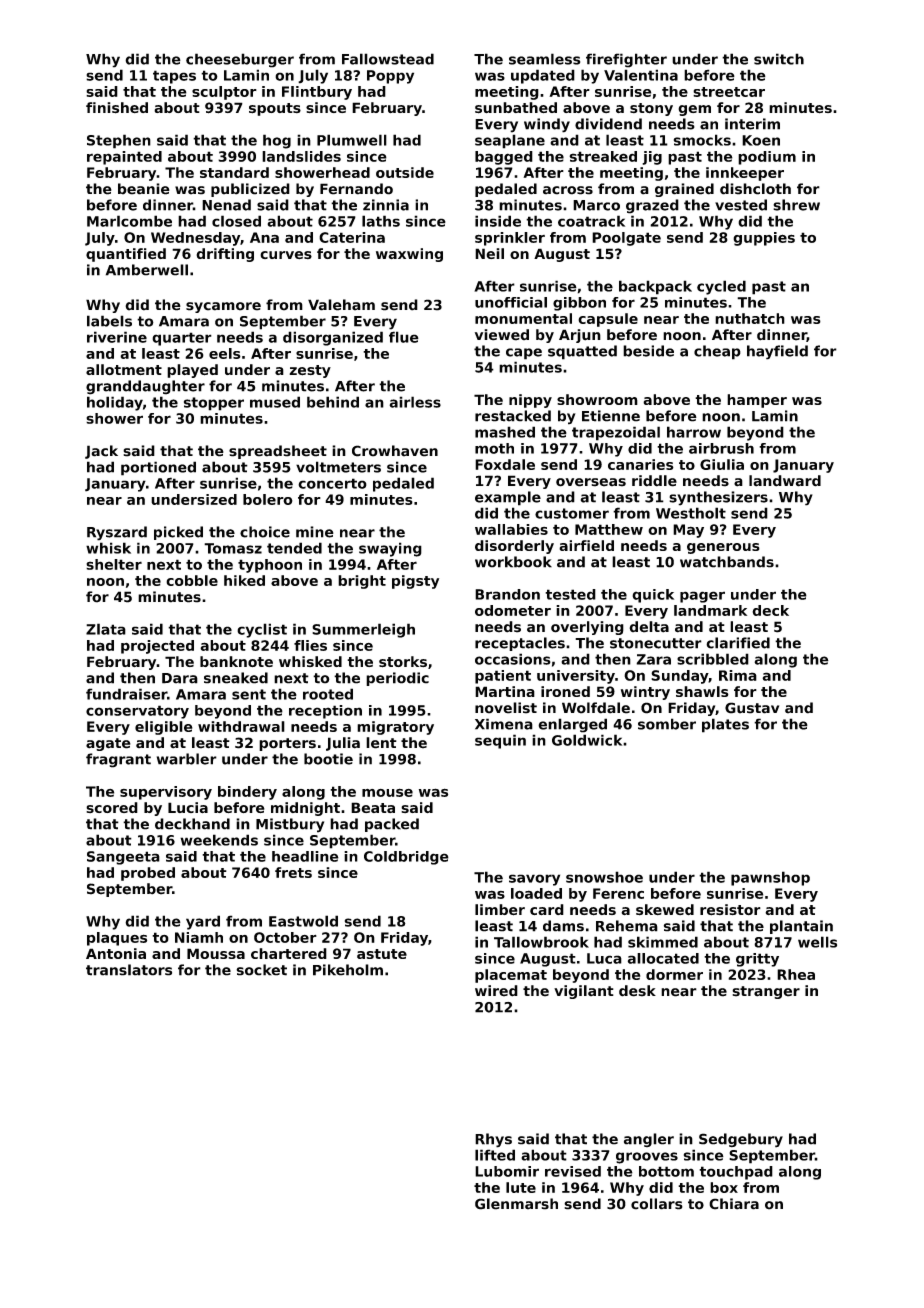 This screenshot has width=924, height=1308. Describe the element at coordinates (544, 59) in the screenshot. I see `seamless` at that location.
